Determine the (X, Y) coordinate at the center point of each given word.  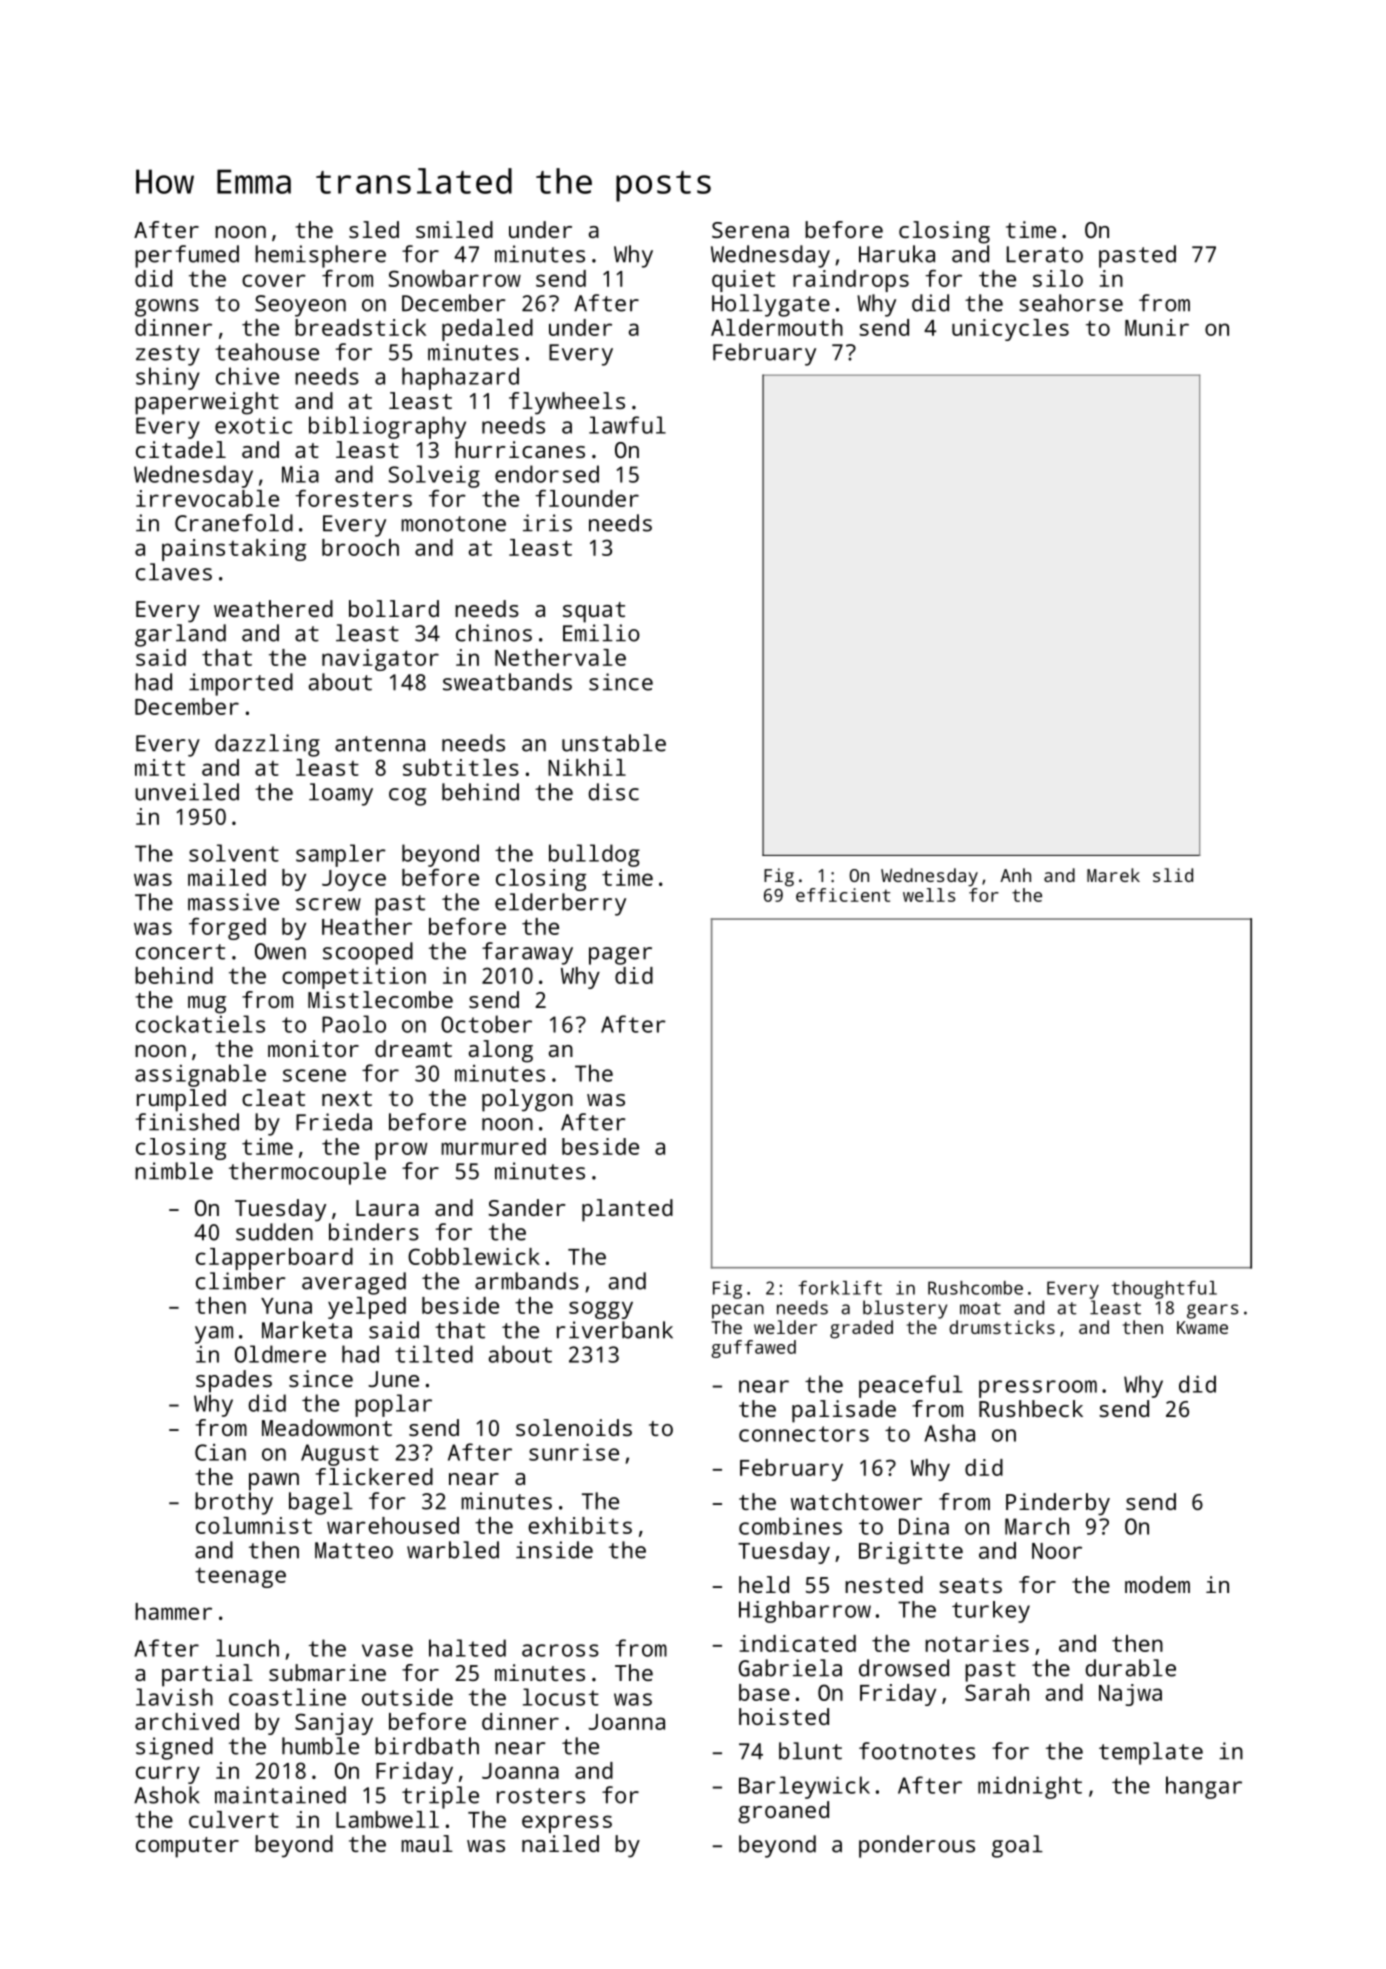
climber (240, 1281)
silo (1058, 278)
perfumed (187, 256)
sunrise (574, 1452)
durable (1130, 1668)
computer (187, 1847)
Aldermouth (777, 327)
